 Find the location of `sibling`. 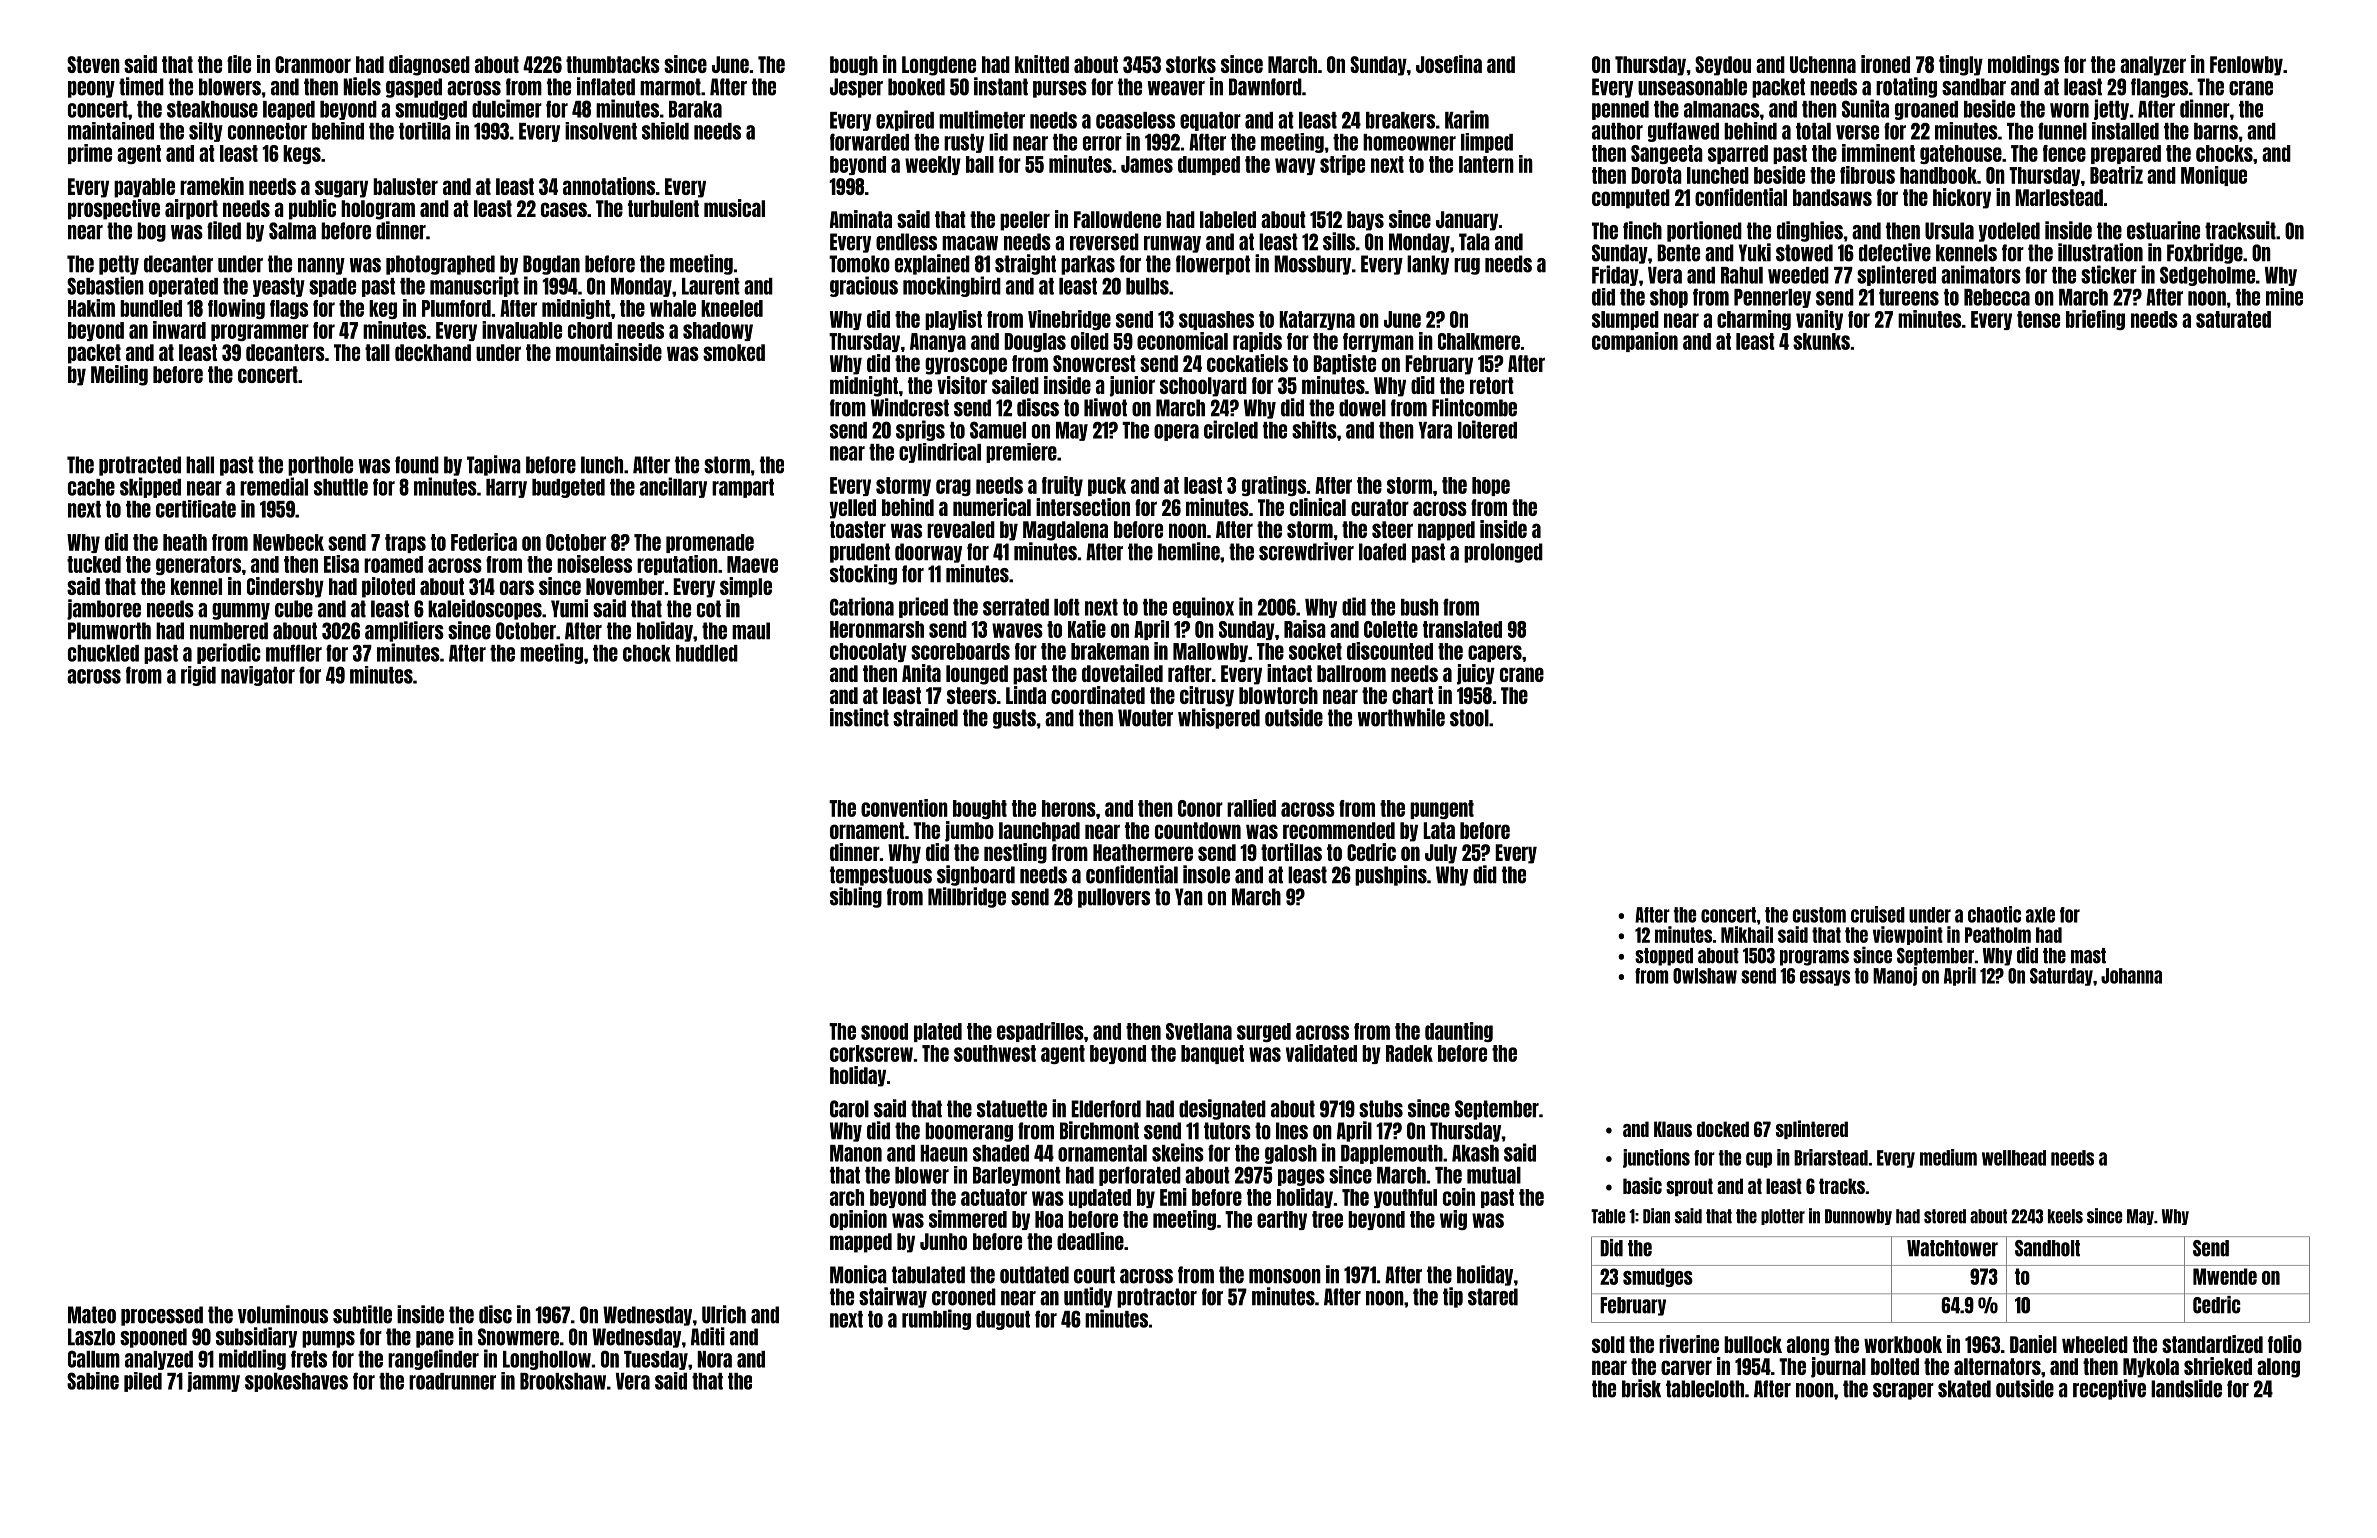

sibling is located at coordinates (856, 897).
